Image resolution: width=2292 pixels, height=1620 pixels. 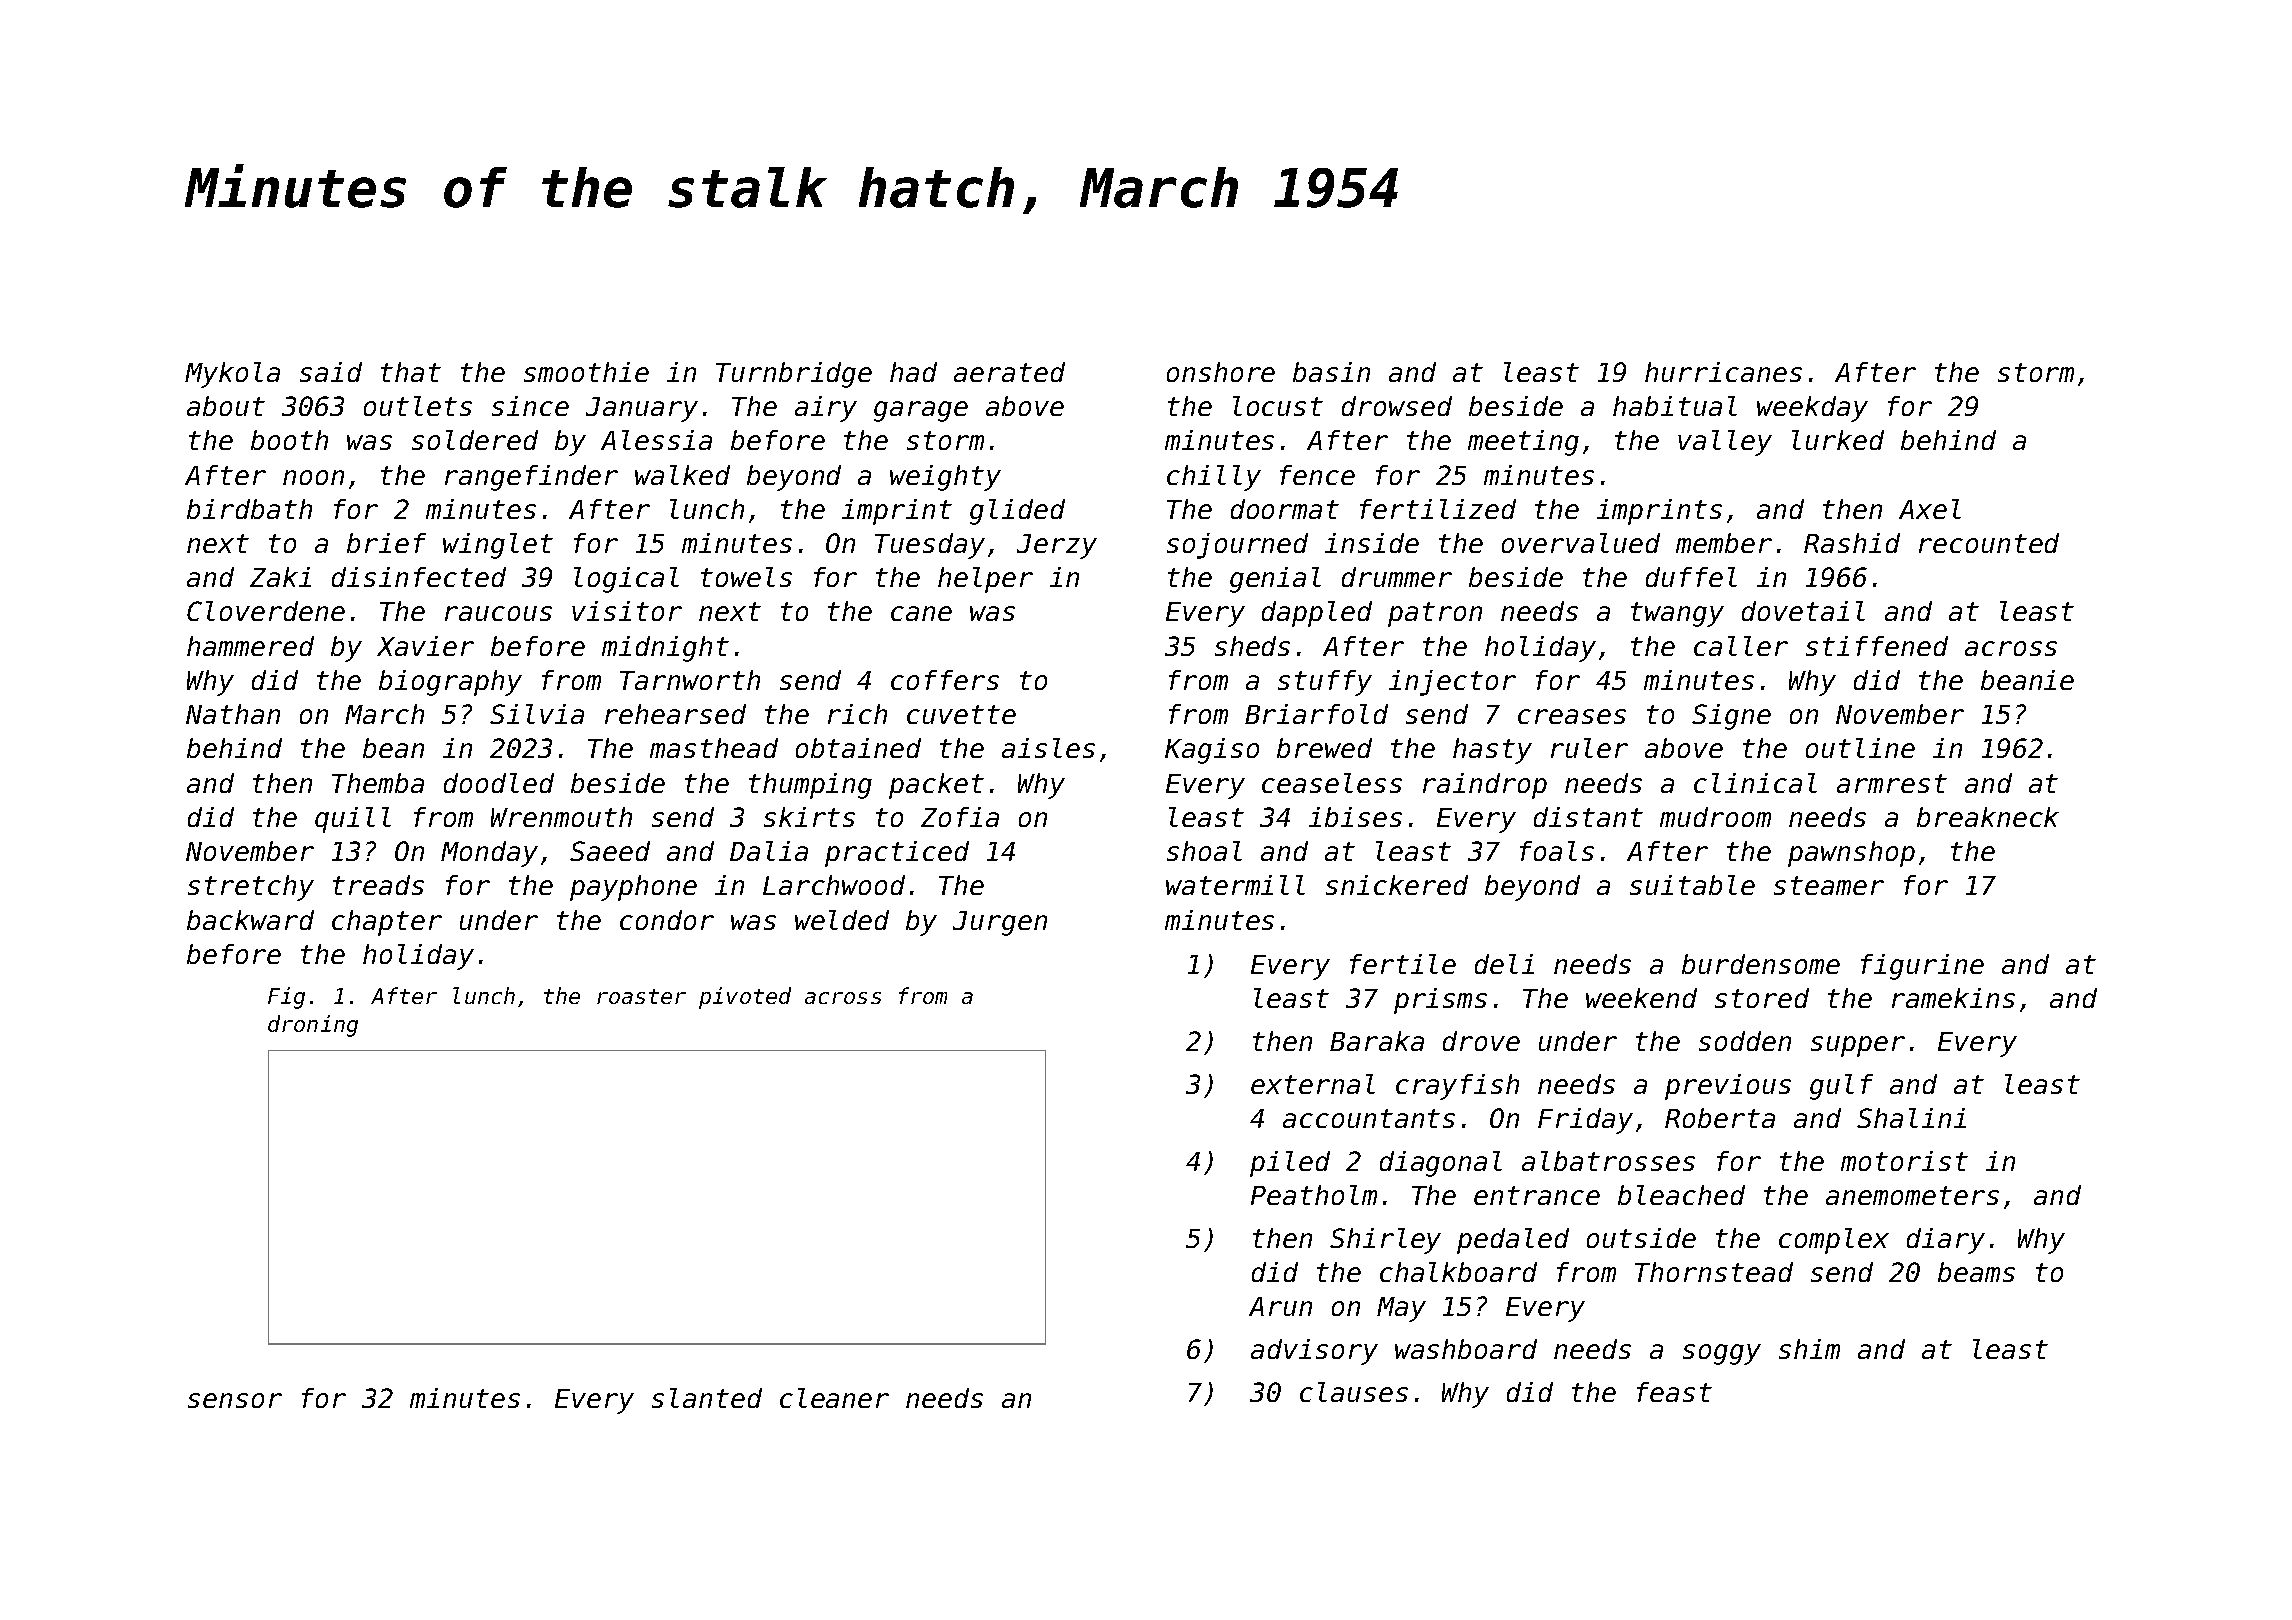 I want to click on Thornstead, so click(x=1714, y=1272).
